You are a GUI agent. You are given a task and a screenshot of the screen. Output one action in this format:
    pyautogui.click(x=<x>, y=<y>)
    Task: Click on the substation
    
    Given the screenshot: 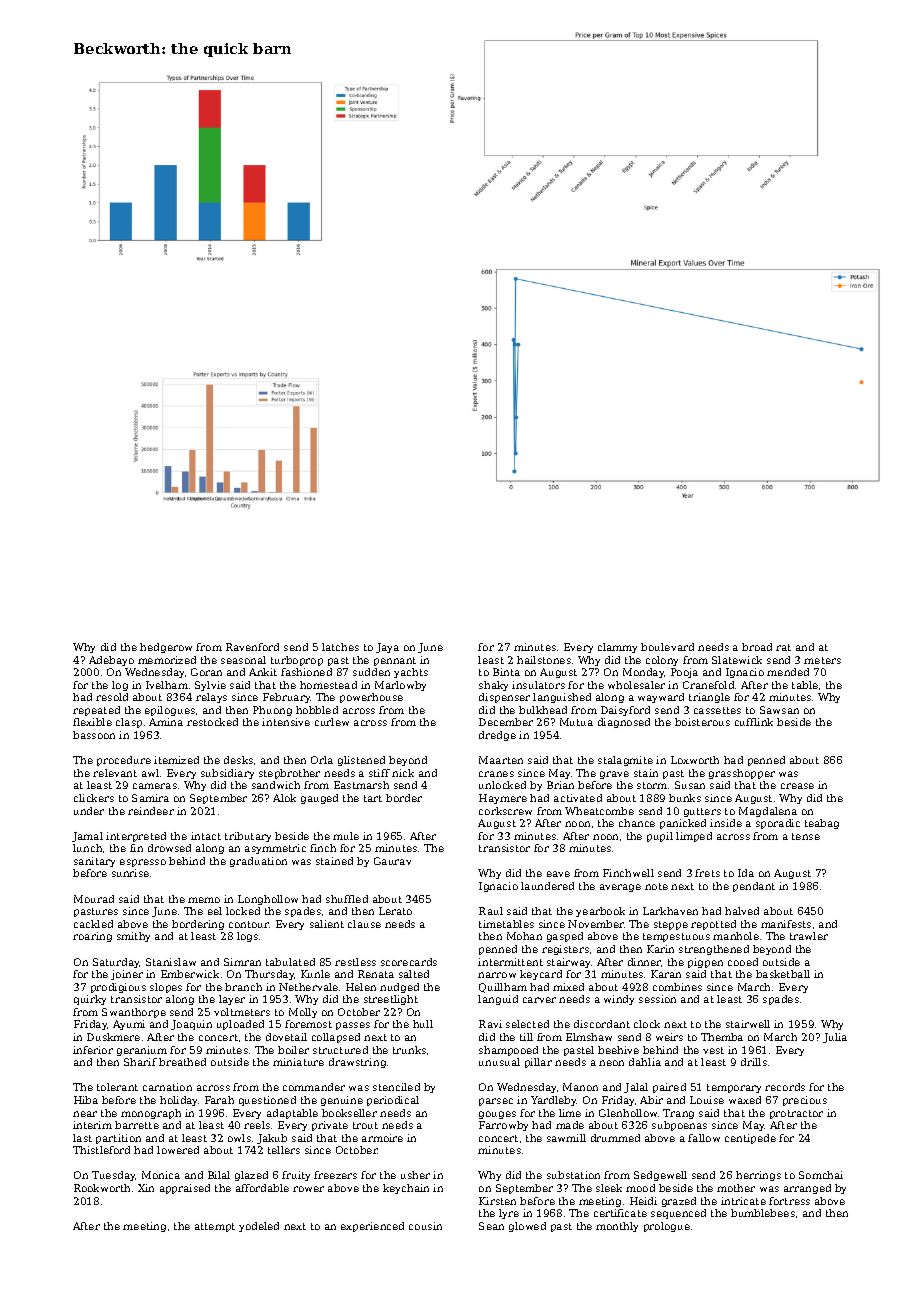 What is the action you would take?
    pyautogui.click(x=573, y=1175)
